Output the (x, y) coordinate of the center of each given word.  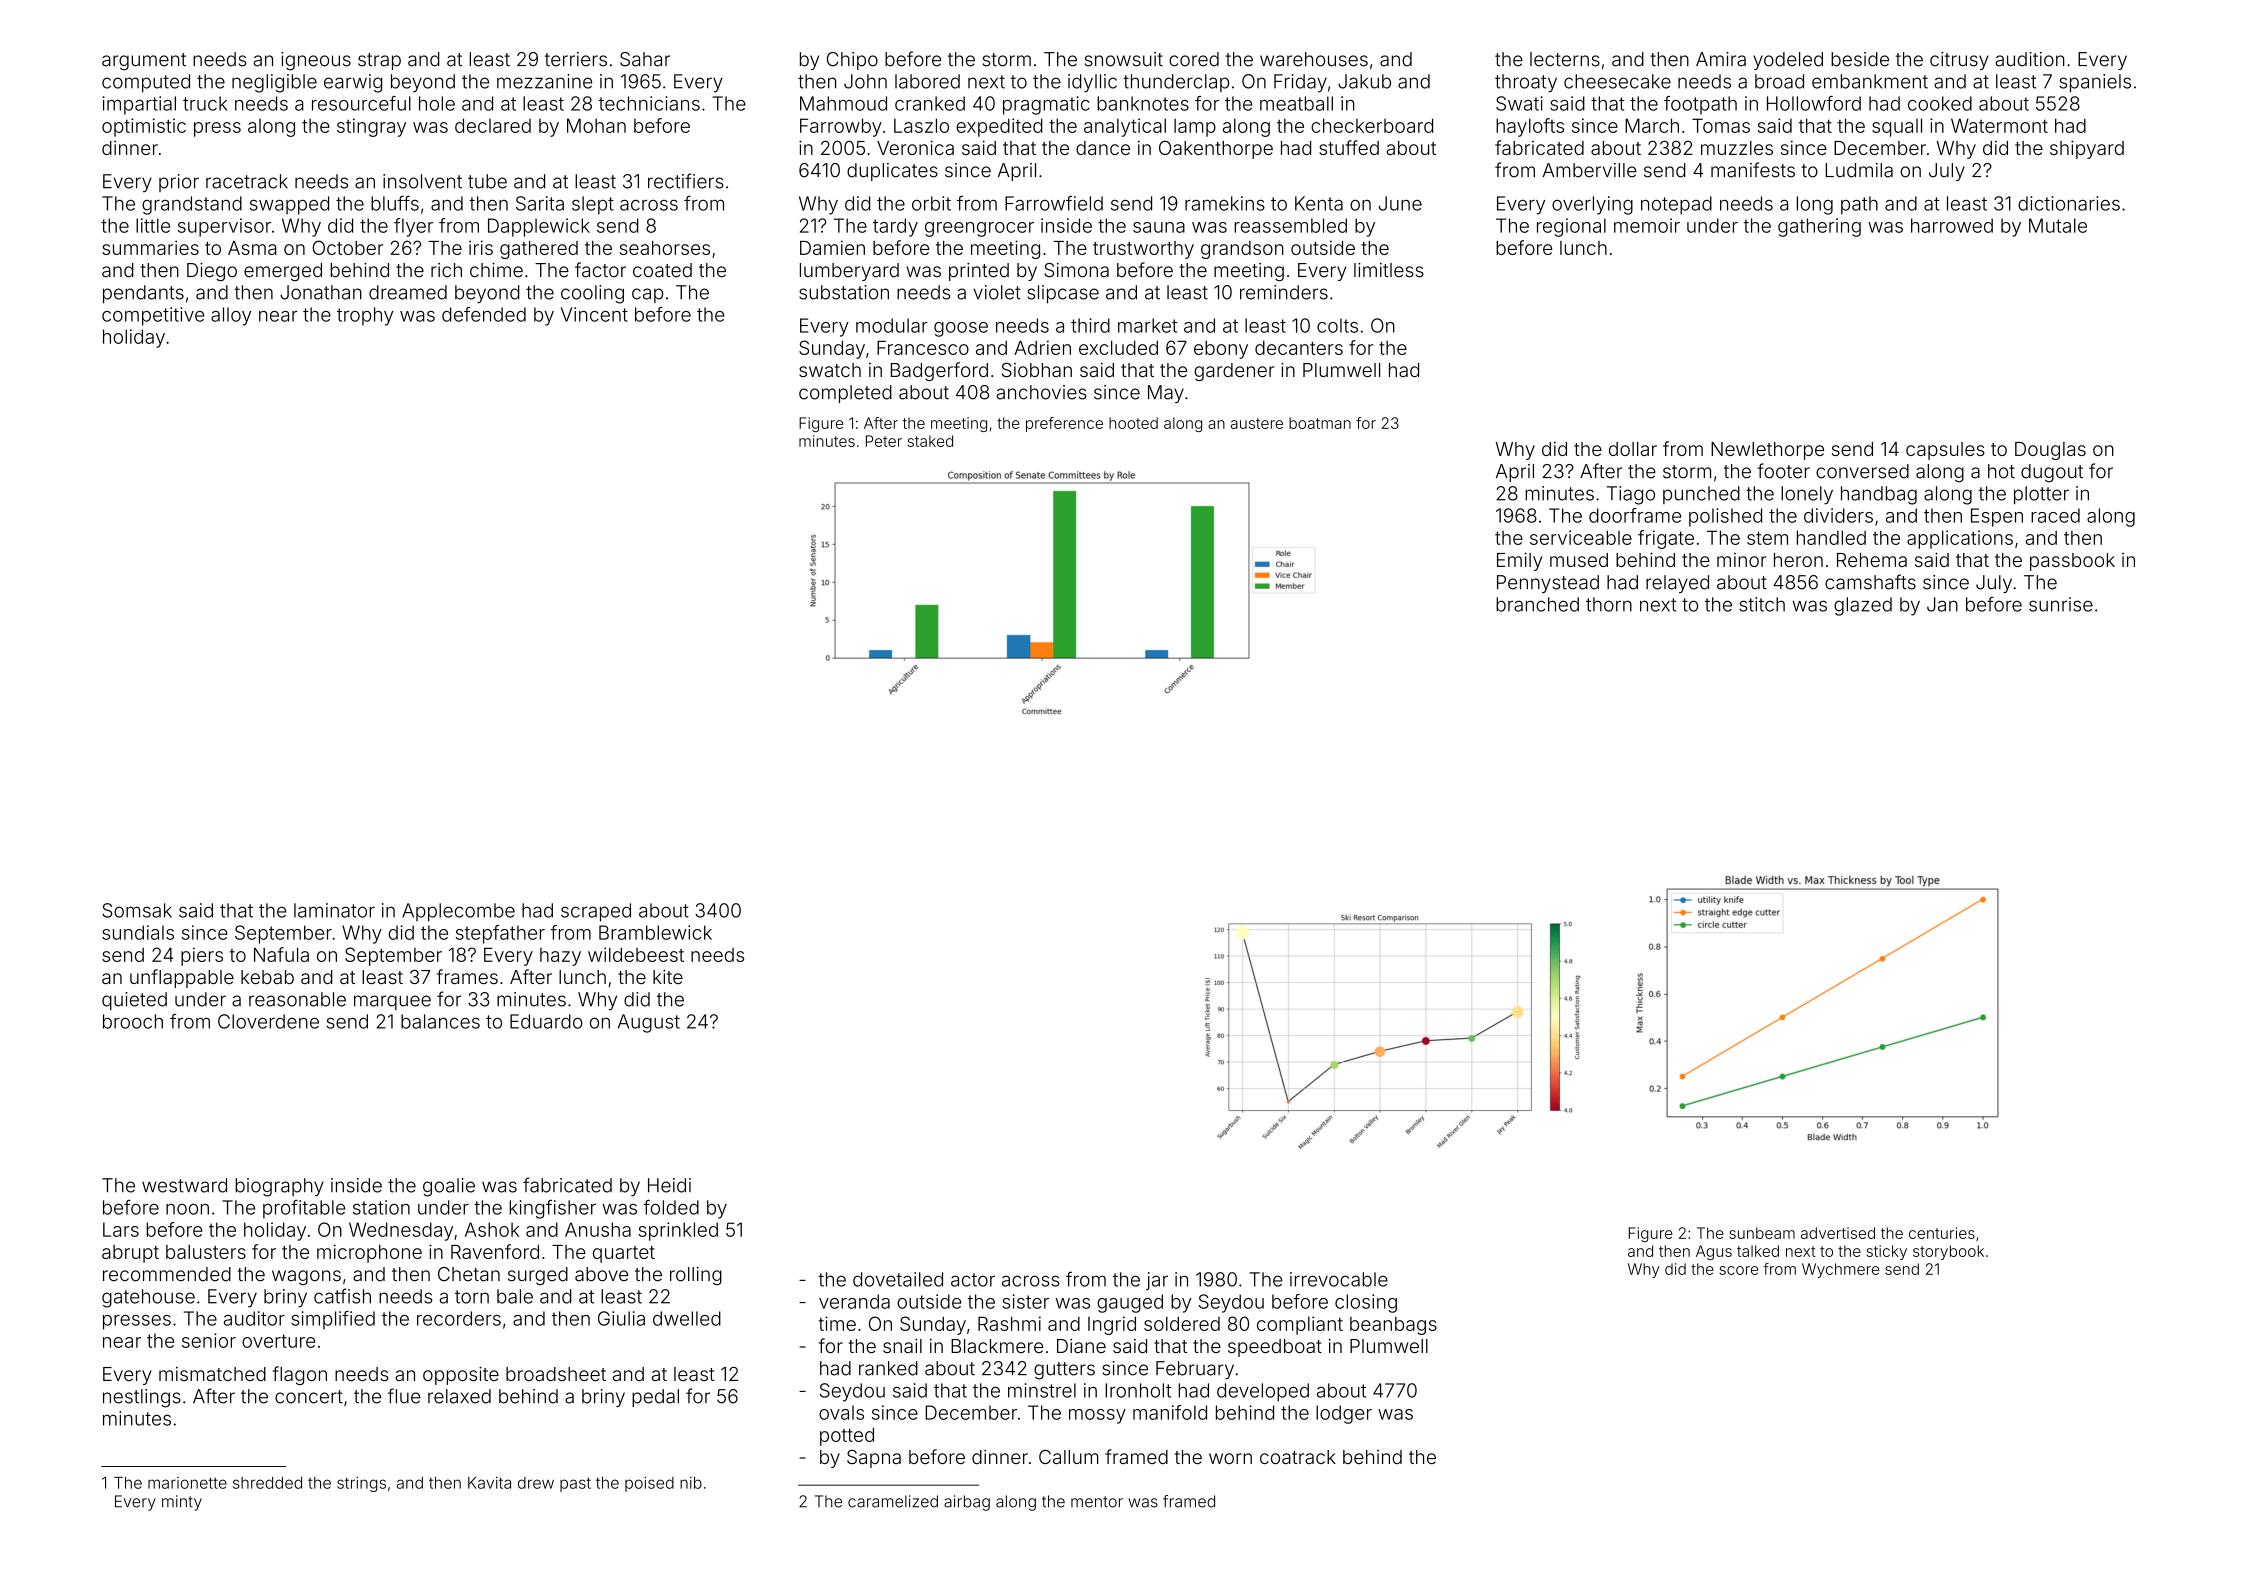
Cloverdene (268, 1021)
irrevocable (1339, 1279)
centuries (1942, 1233)
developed (1263, 1392)
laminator (334, 910)
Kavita (489, 1482)
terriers (576, 59)
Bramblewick (655, 932)
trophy (365, 316)
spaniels (2095, 83)
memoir (1647, 225)
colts (1337, 325)
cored (1194, 59)
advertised (1838, 1233)
